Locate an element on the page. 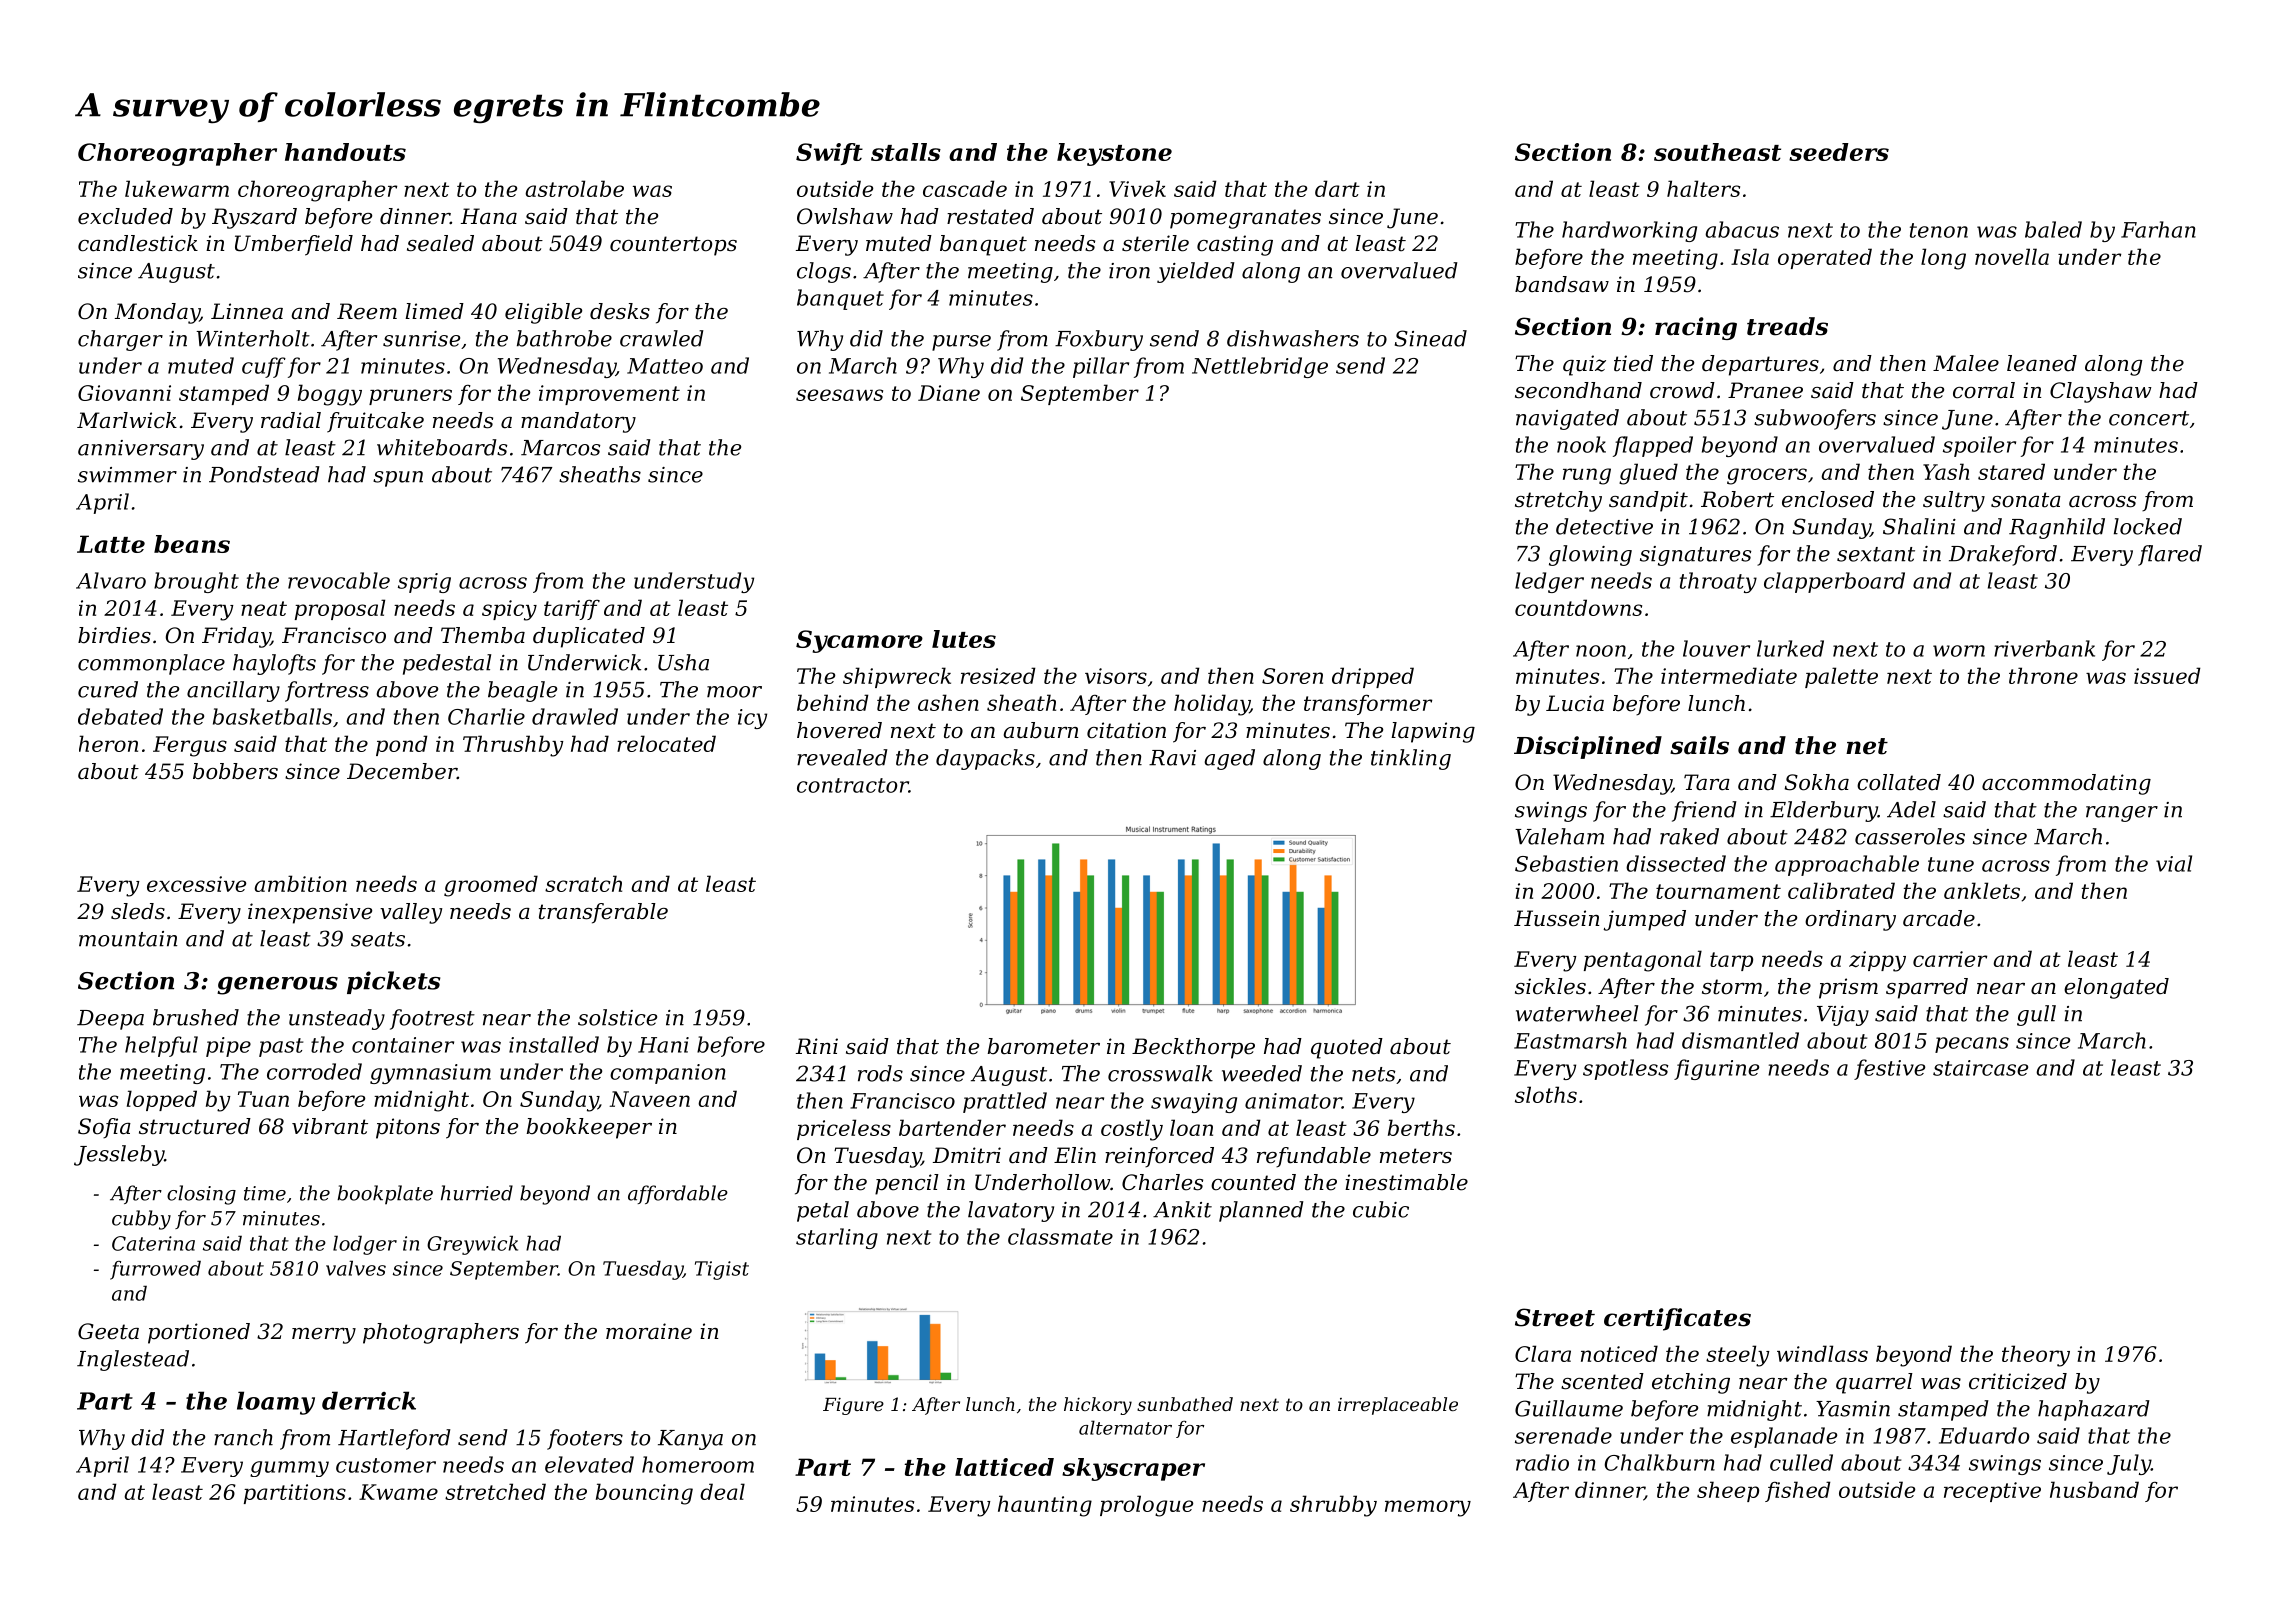 This document has height=1614, width=2282. Inglestead is located at coordinates (133, 1360).
